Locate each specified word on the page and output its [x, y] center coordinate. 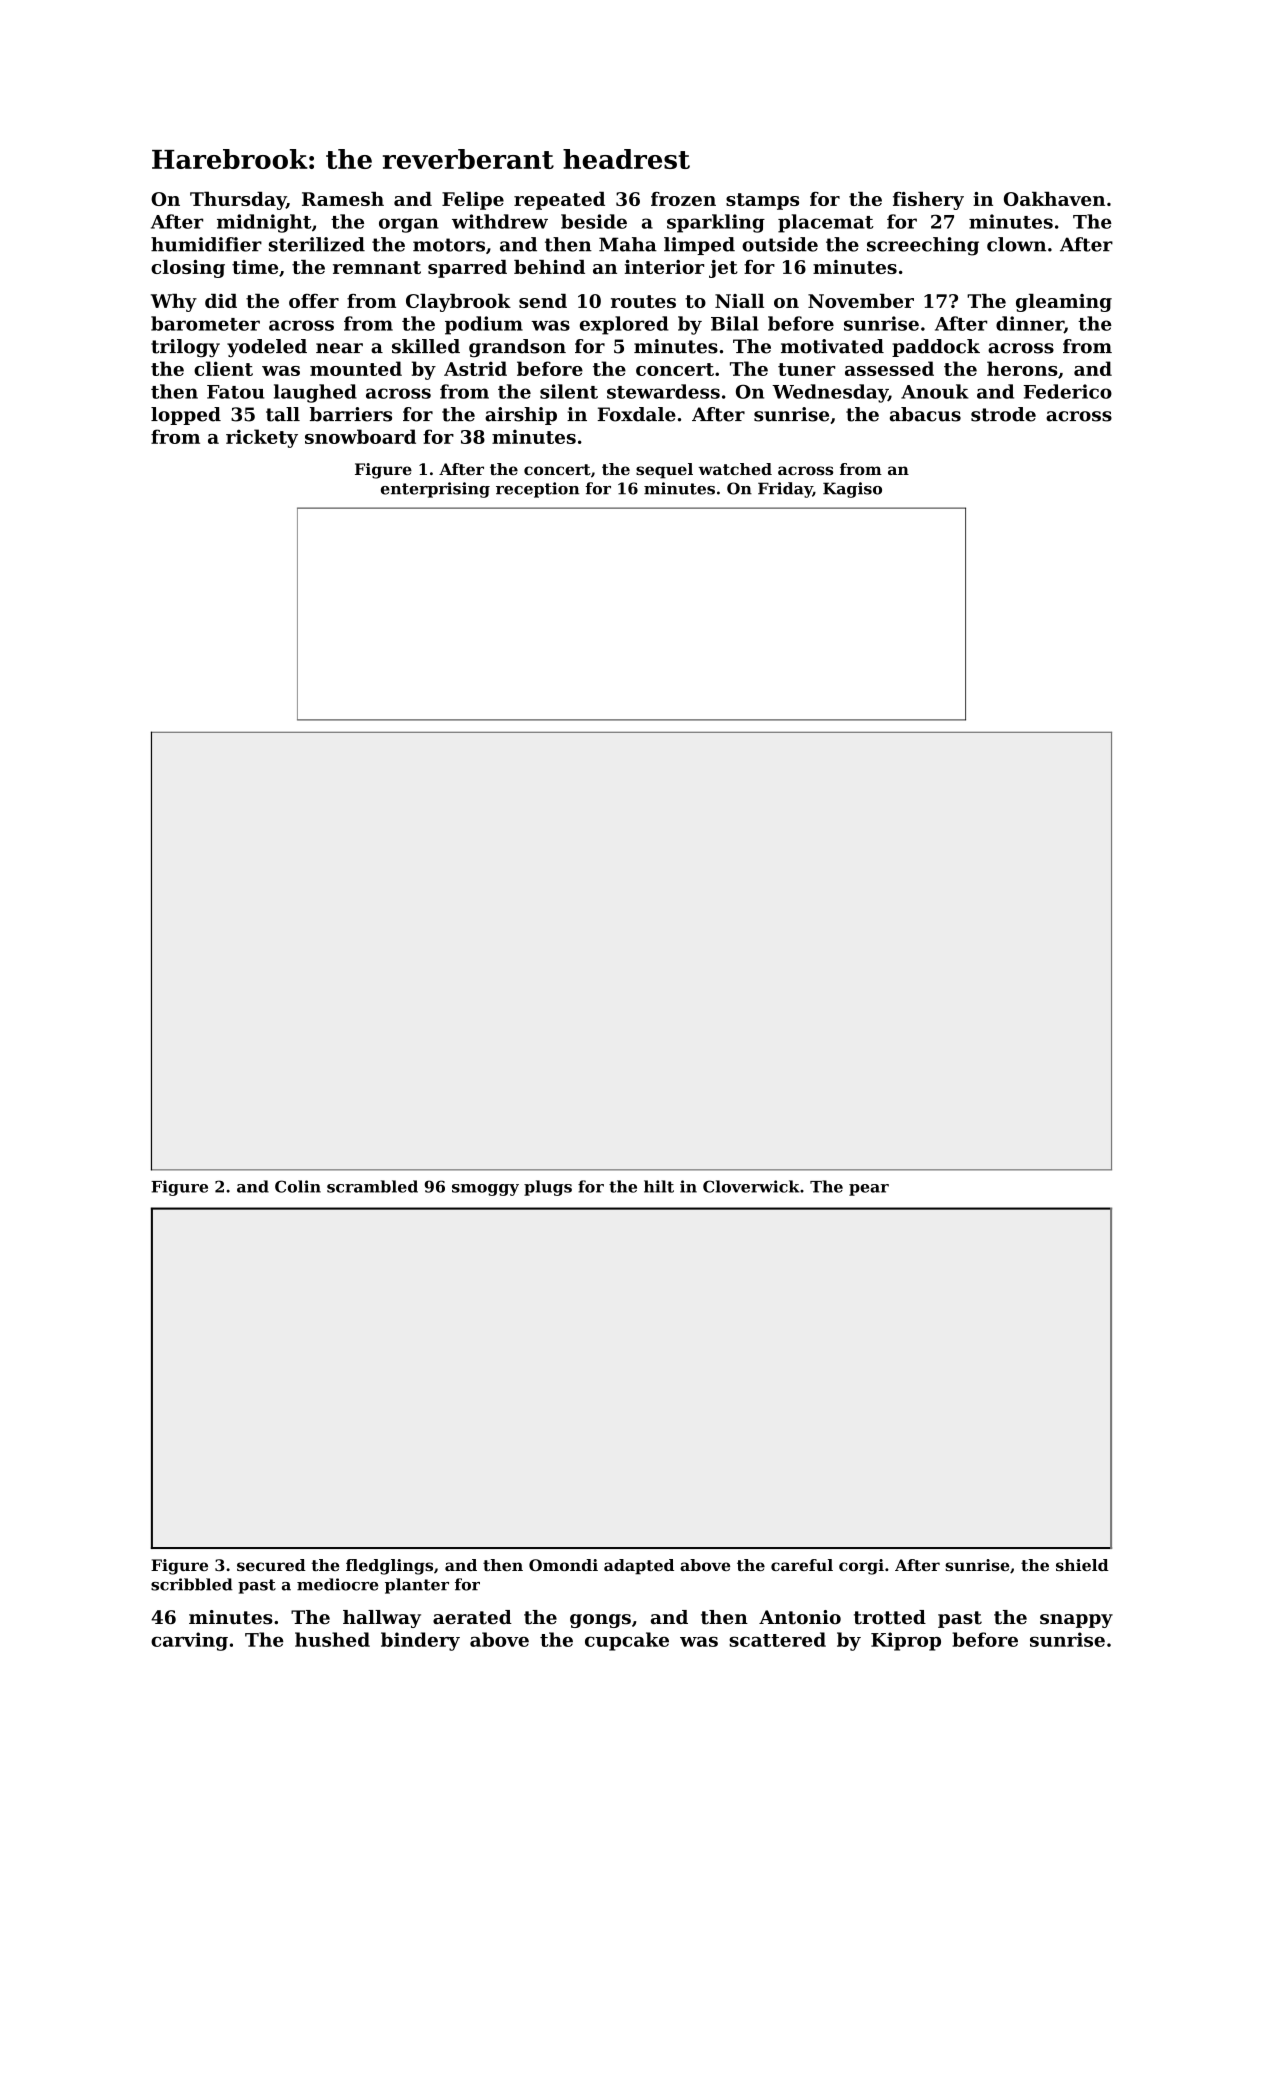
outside [780, 244]
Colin [298, 1186]
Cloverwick [751, 1186]
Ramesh [343, 199]
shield [1082, 1565]
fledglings [389, 1567]
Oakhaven [1054, 199]
